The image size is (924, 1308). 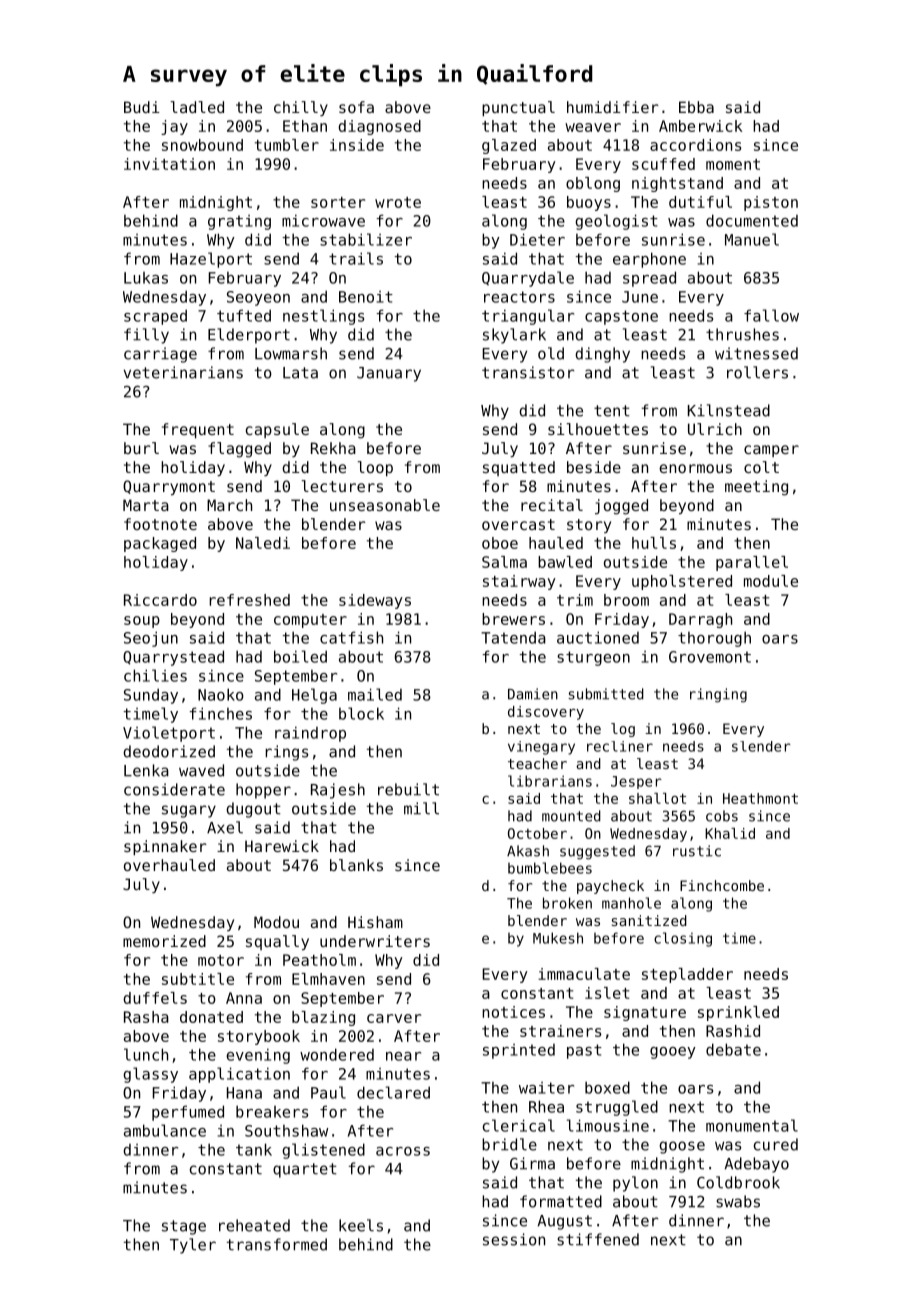 I want to click on piston, so click(x=771, y=203).
